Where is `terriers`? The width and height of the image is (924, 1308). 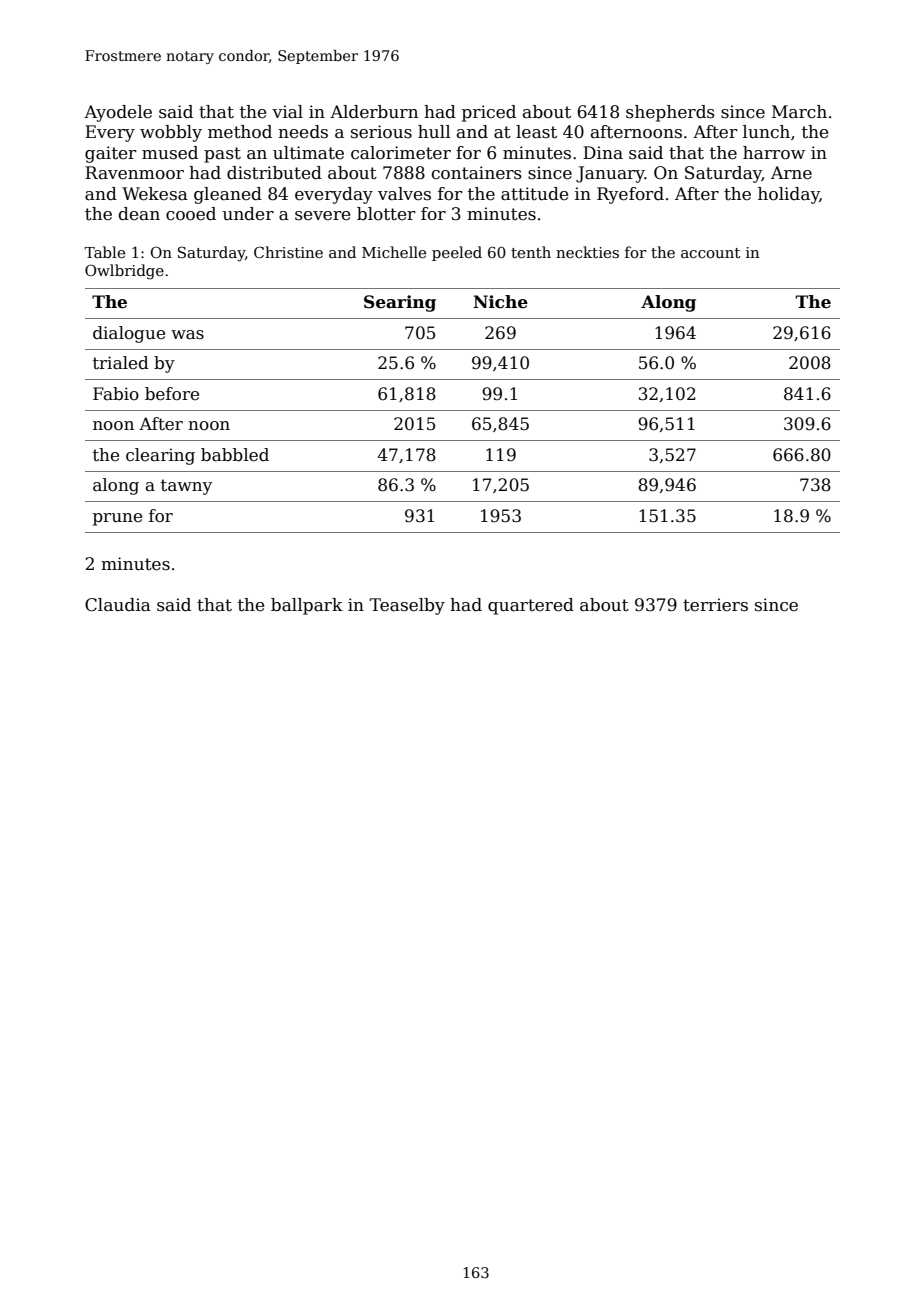 terriers is located at coordinates (715, 605).
